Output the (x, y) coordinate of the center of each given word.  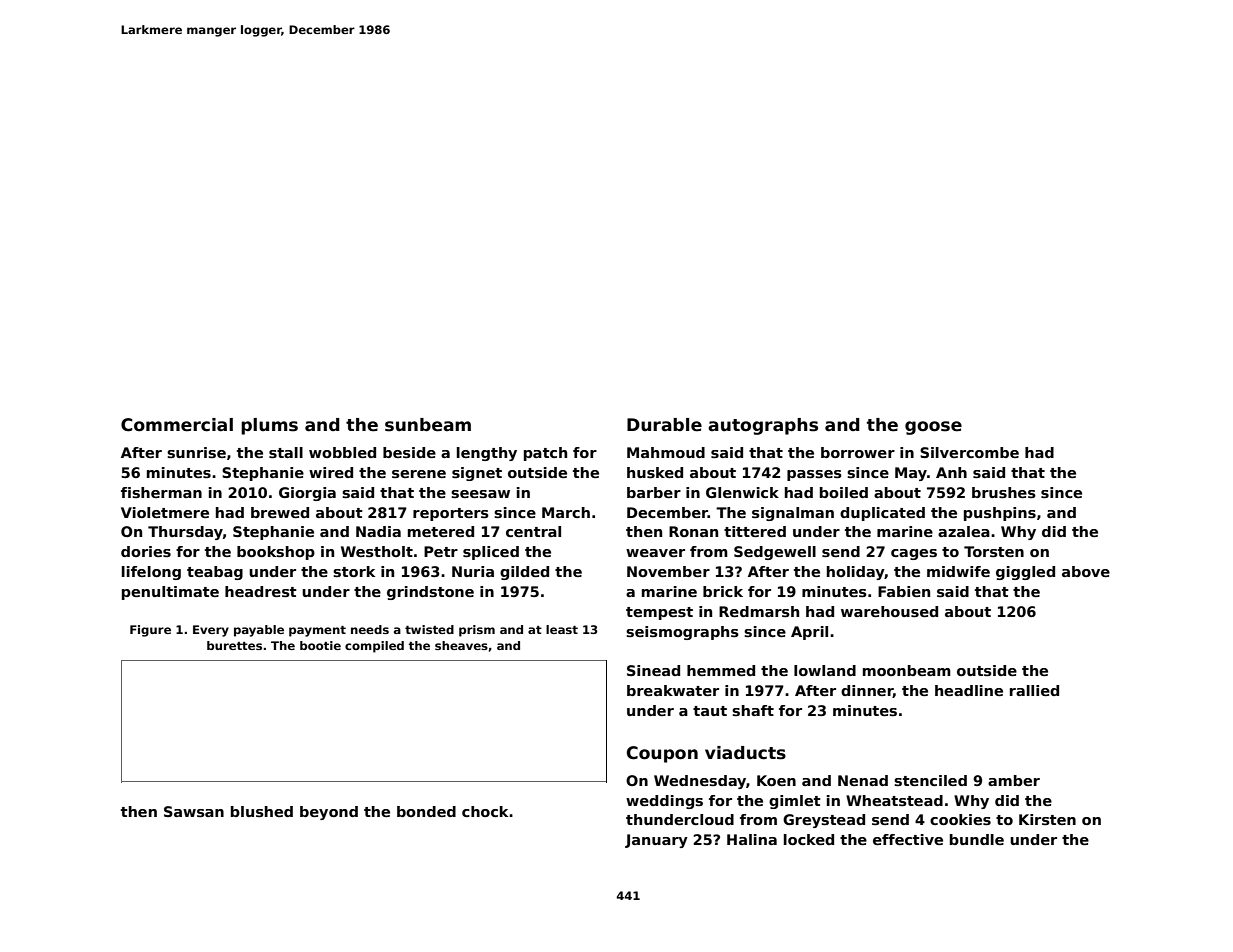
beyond (329, 813)
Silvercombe (969, 452)
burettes (234, 645)
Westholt (377, 551)
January (656, 841)
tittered (755, 531)
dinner (867, 691)
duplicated (882, 514)
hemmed (721, 670)
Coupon (662, 754)
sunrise (196, 452)
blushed (262, 811)
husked (655, 472)
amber (1014, 780)
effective (908, 839)
